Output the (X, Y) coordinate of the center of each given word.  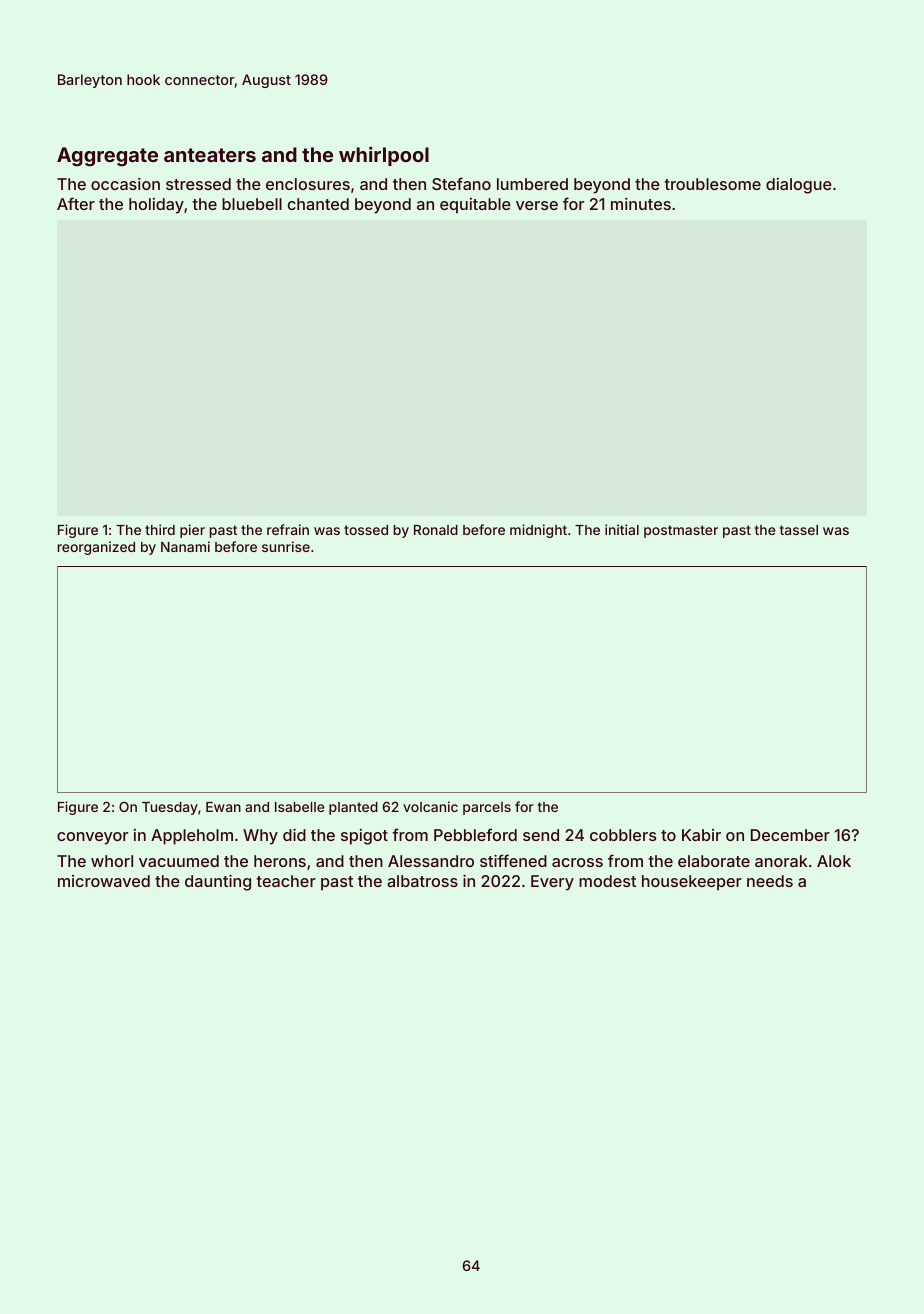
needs (770, 881)
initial (622, 529)
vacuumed (179, 861)
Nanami (185, 546)
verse (537, 205)
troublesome (712, 184)
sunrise (286, 546)
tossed (366, 530)
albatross (422, 881)
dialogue (799, 186)
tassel (799, 530)
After (76, 203)
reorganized (96, 548)
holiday (156, 206)
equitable (475, 206)
